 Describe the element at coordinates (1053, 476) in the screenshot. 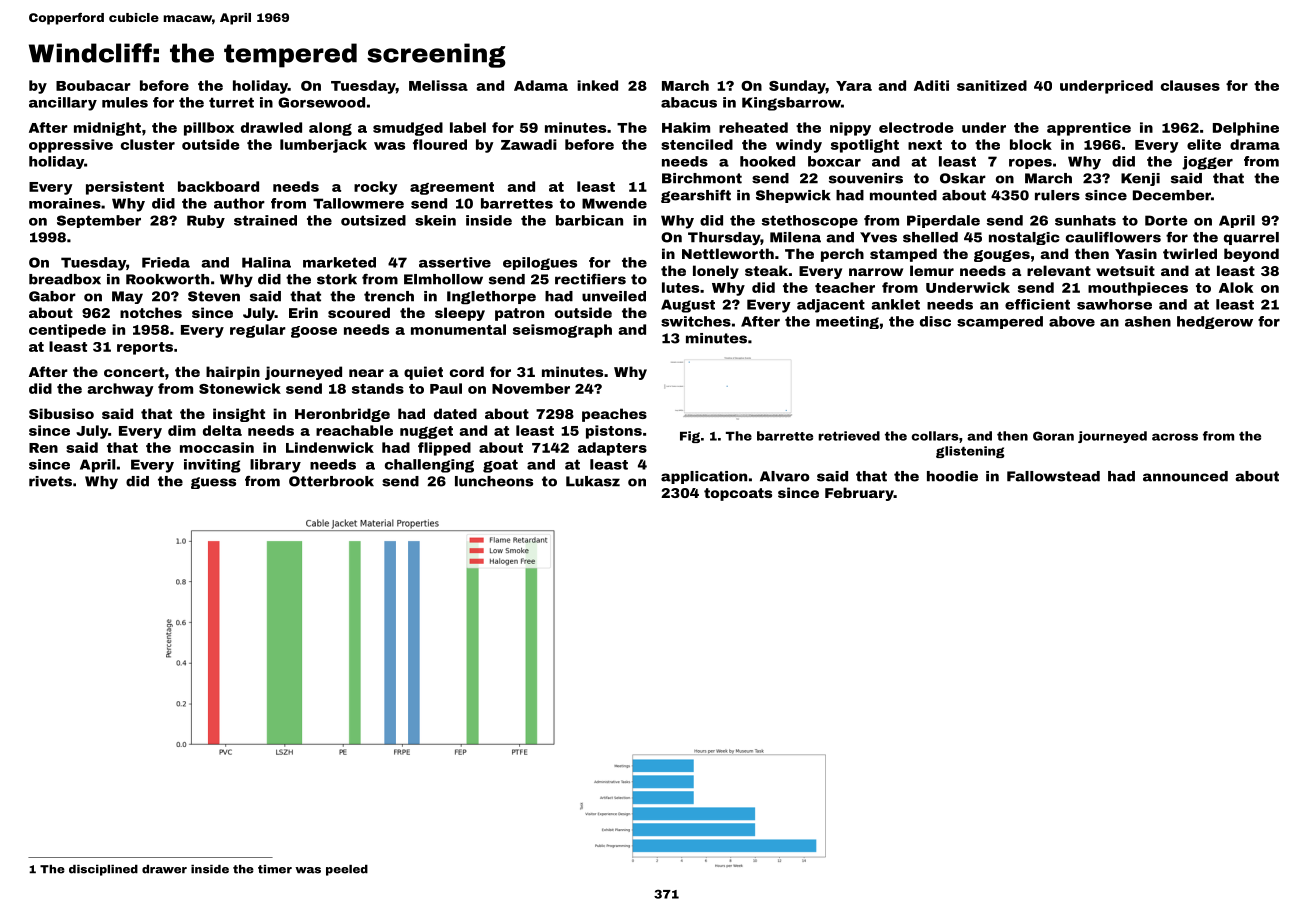

I see `Fallowstead` at that location.
